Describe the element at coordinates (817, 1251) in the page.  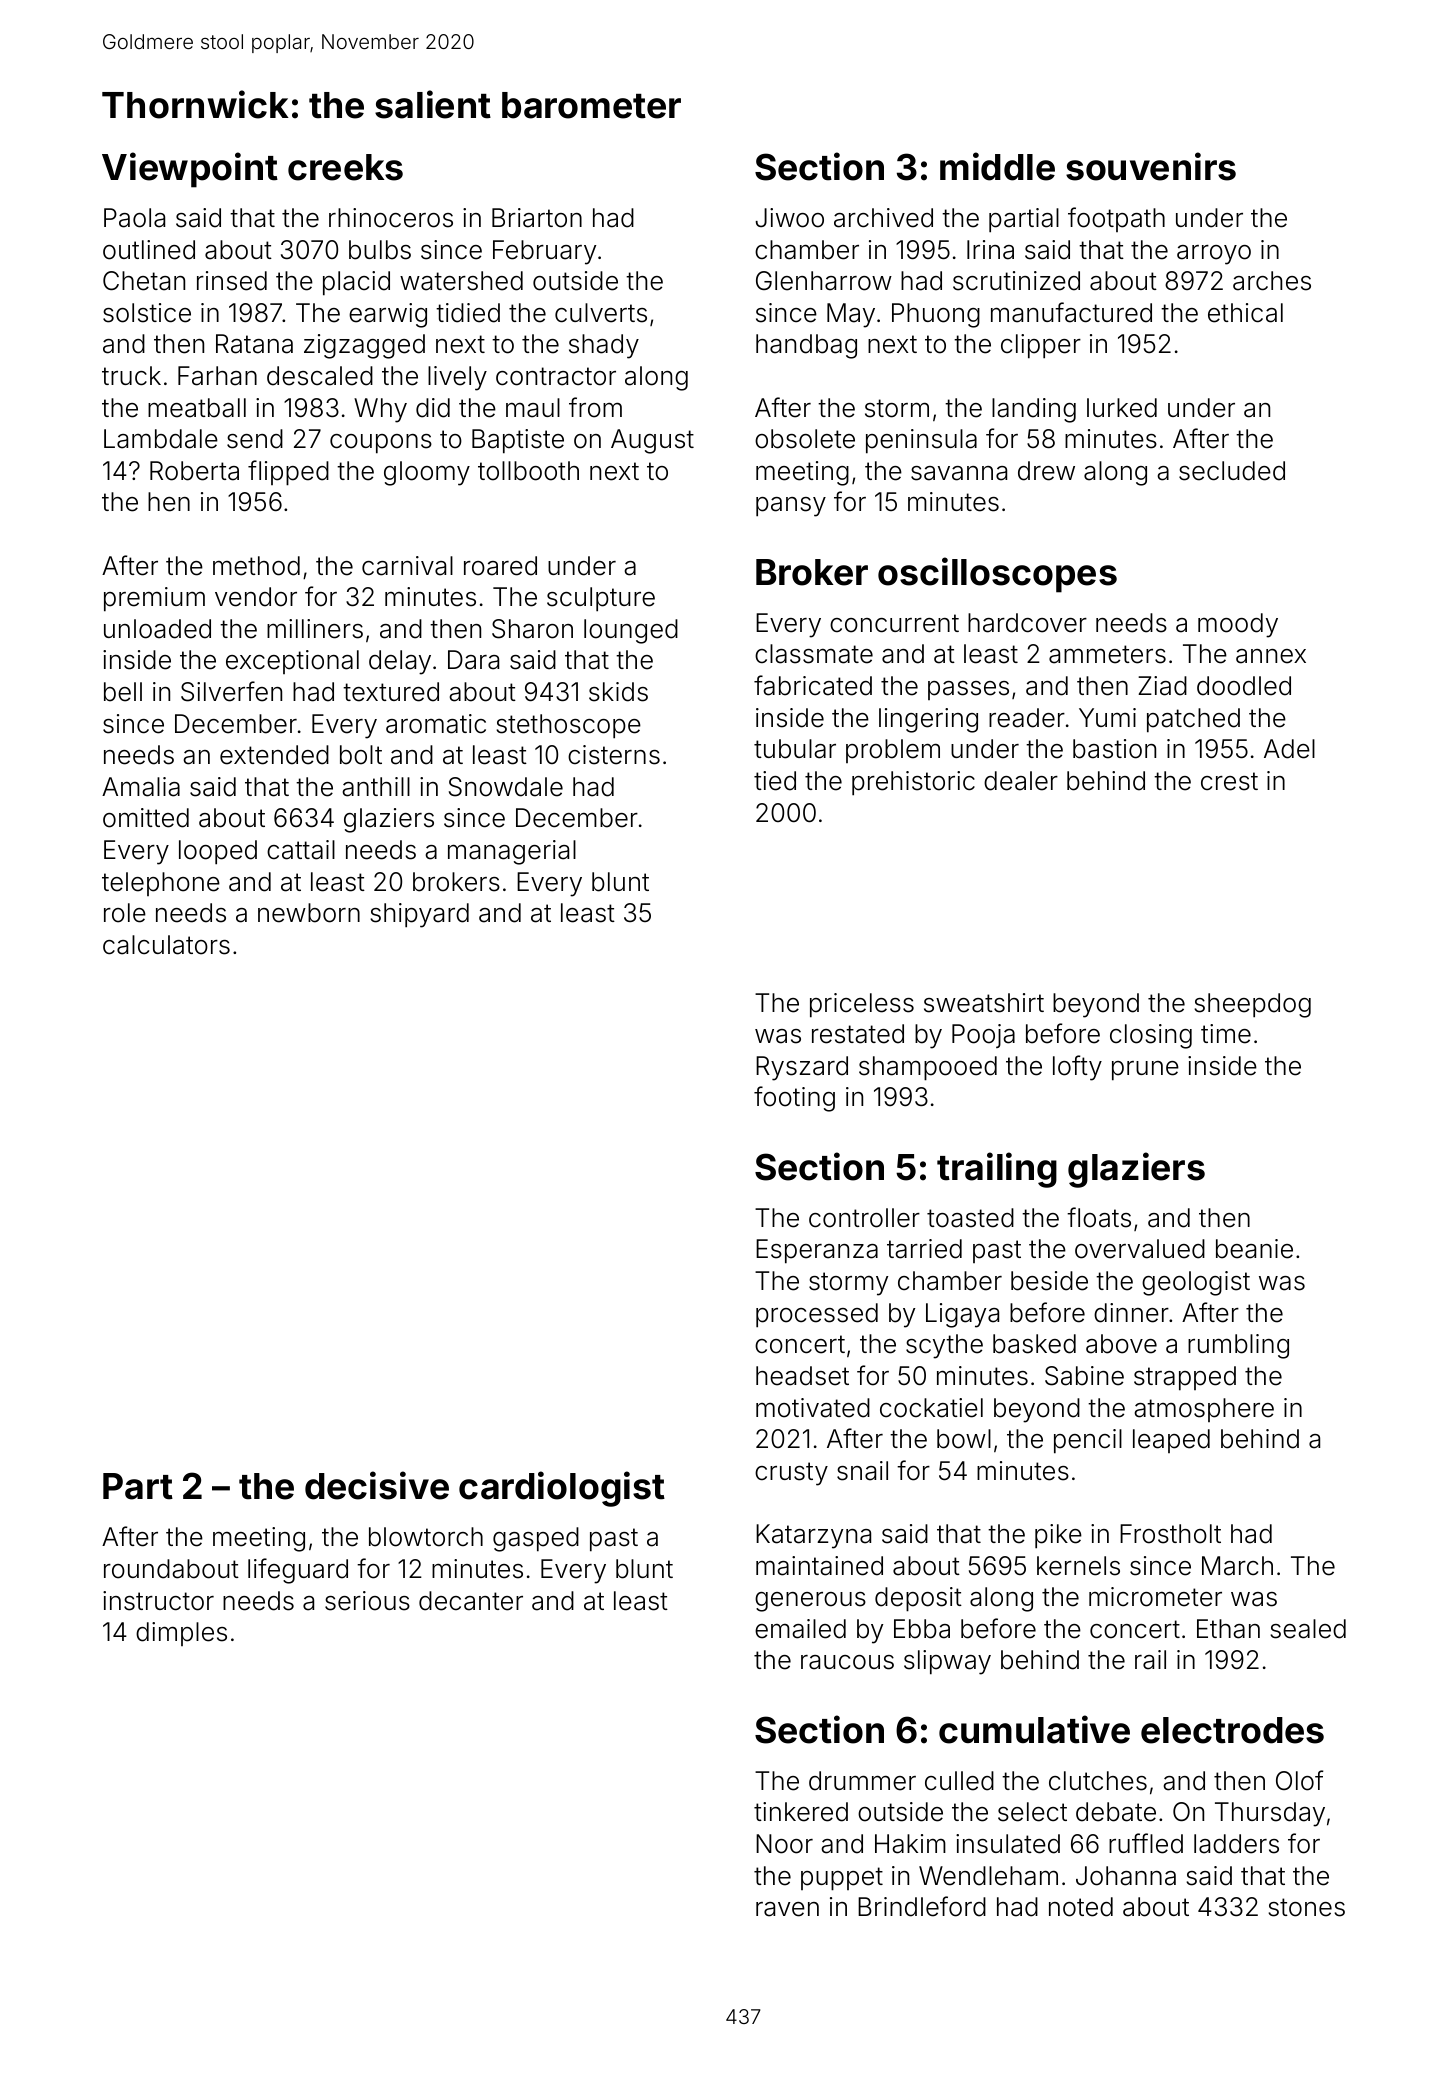
I see `Esperanza` at that location.
